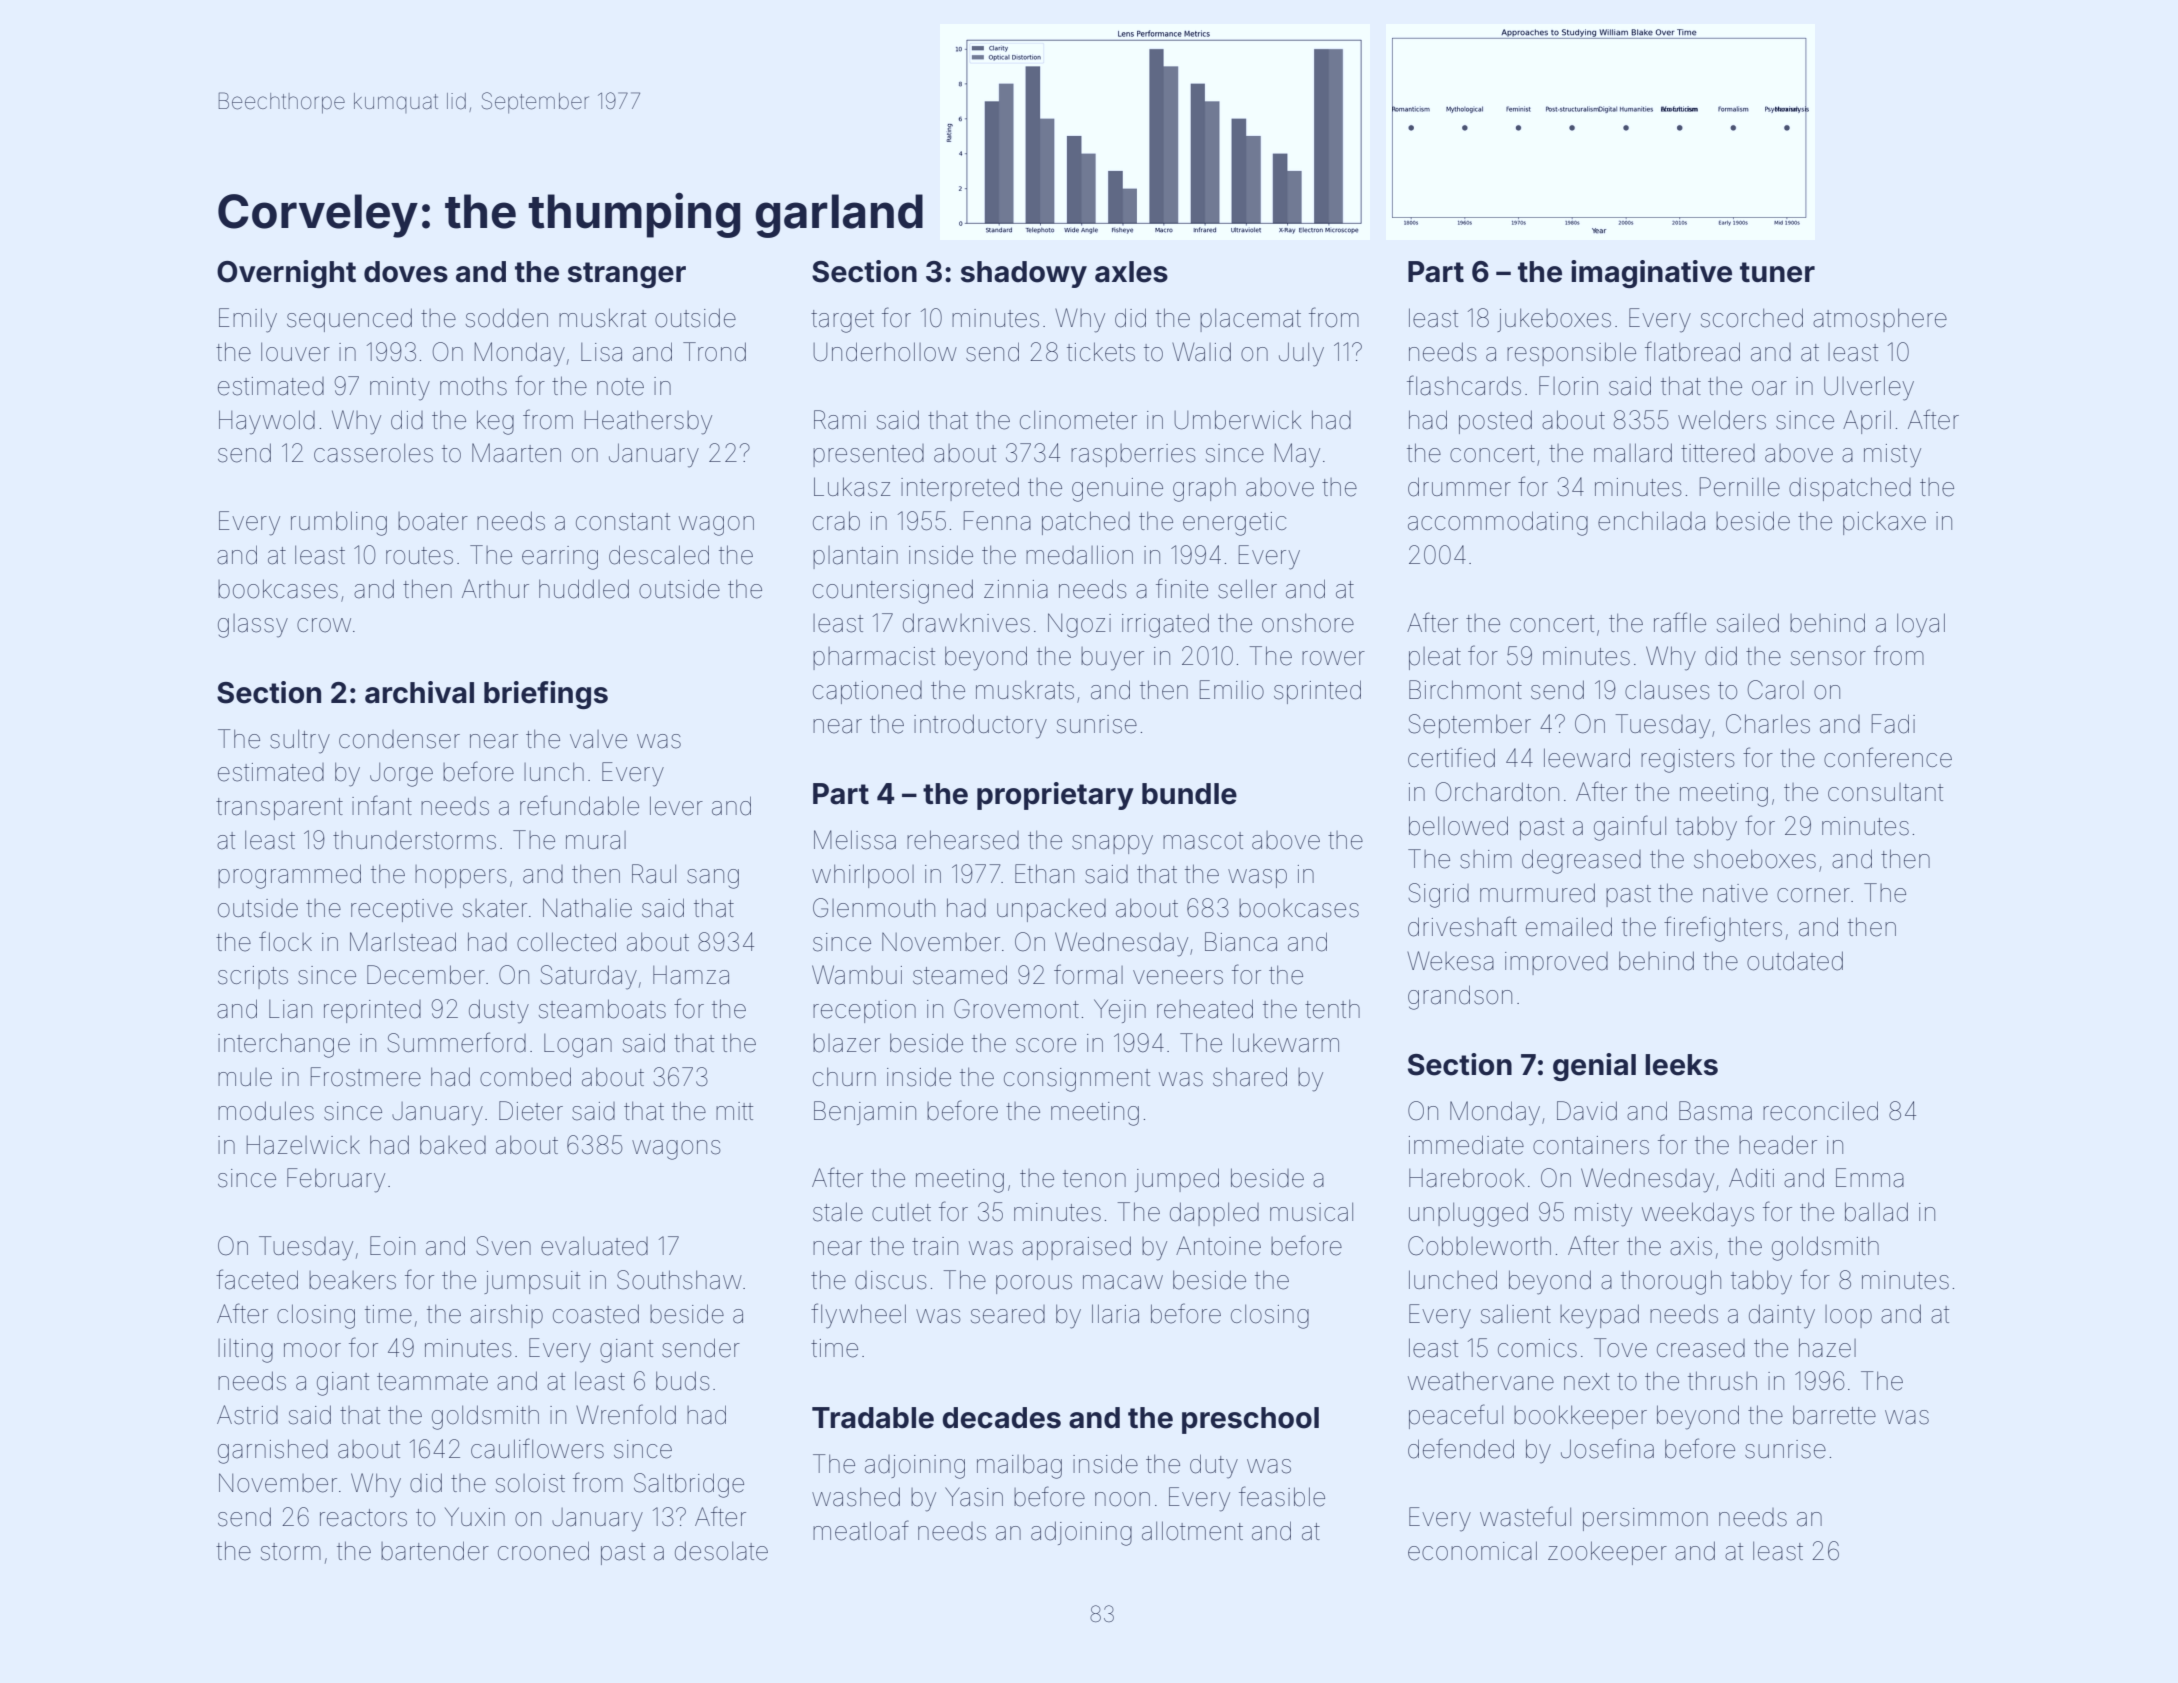 The image size is (2178, 1683). Describe the element at coordinates (399, 739) in the image. I see `condenser` at that location.
